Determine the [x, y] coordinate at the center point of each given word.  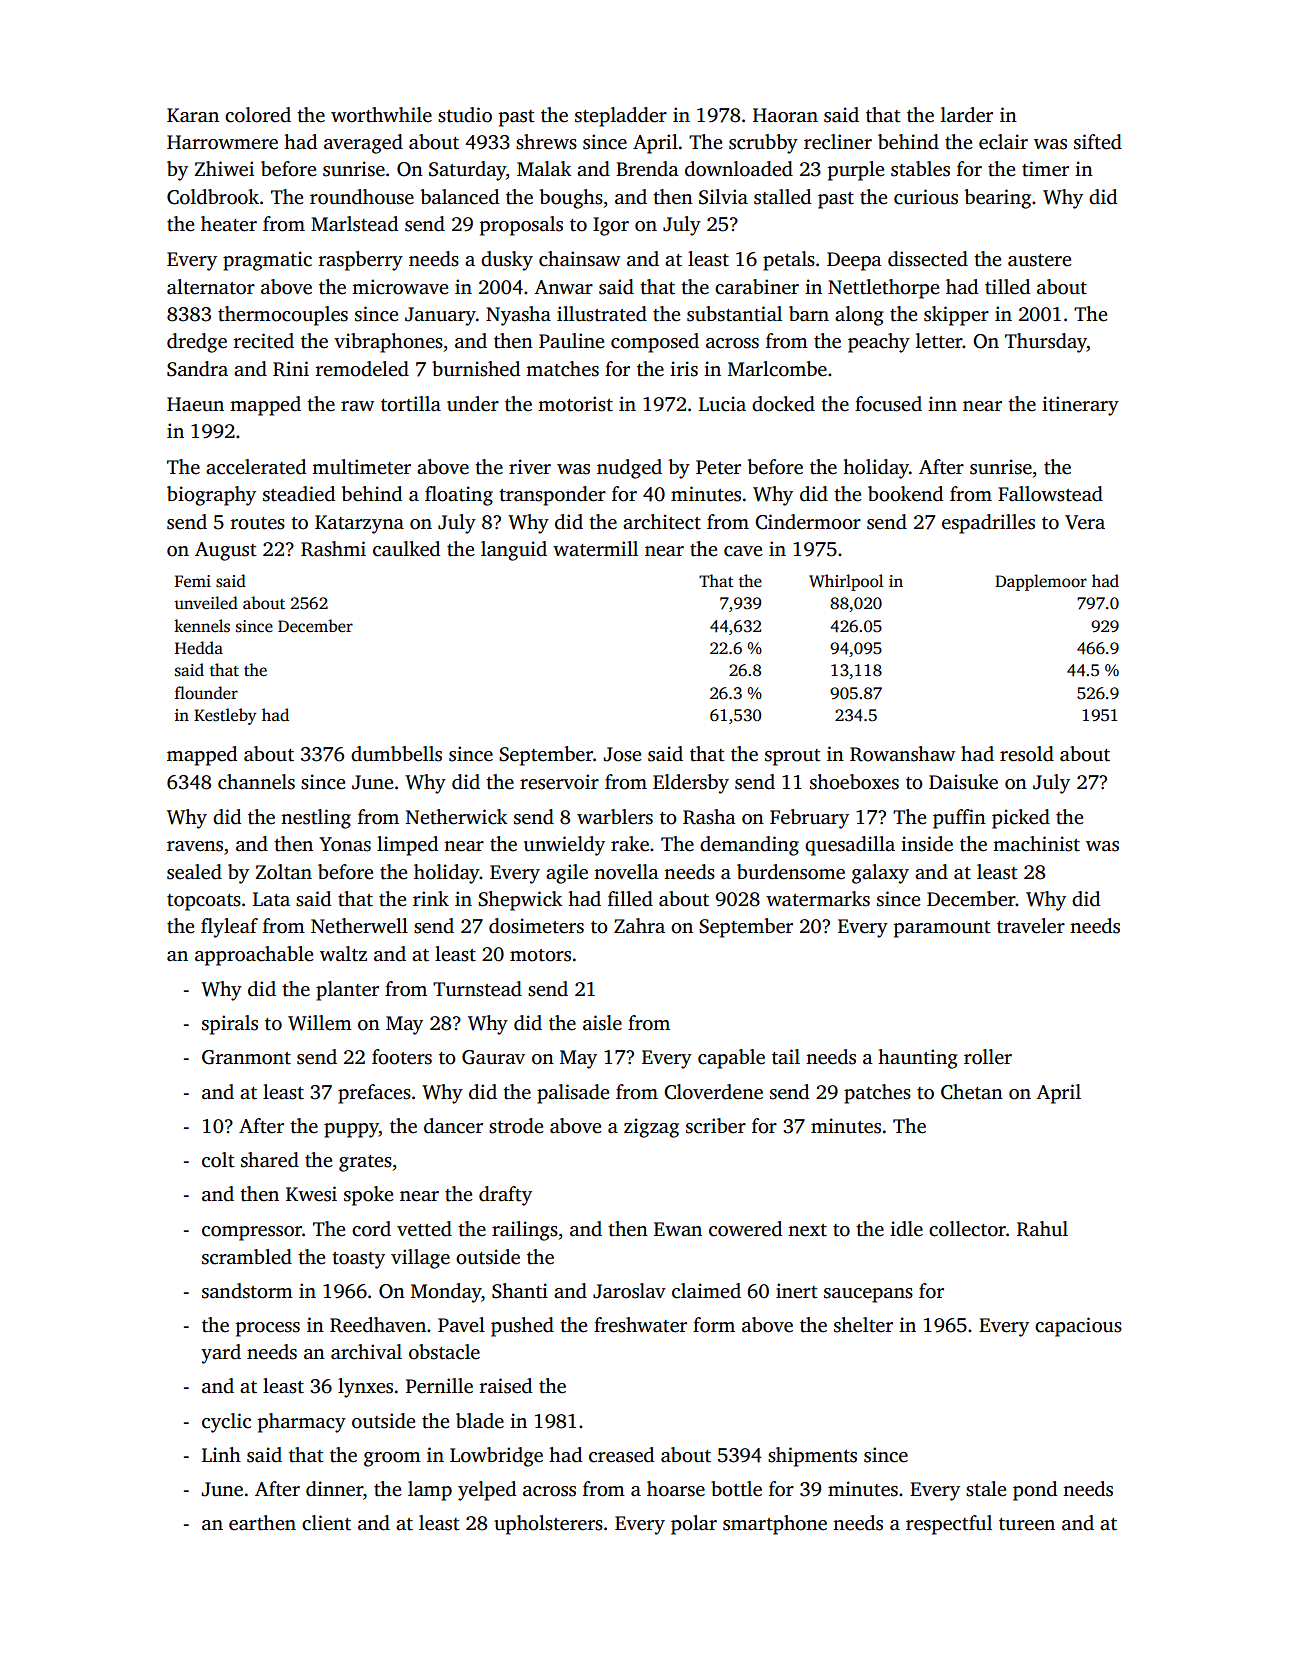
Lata [271, 899]
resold [1027, 754]
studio [465, 115]
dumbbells [396, 754]
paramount [942, 929]
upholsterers [548, 1525]
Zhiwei [224, 169]
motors [540, 955]
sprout [793, 757]
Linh [221, 1454]
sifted [1098, 142]
